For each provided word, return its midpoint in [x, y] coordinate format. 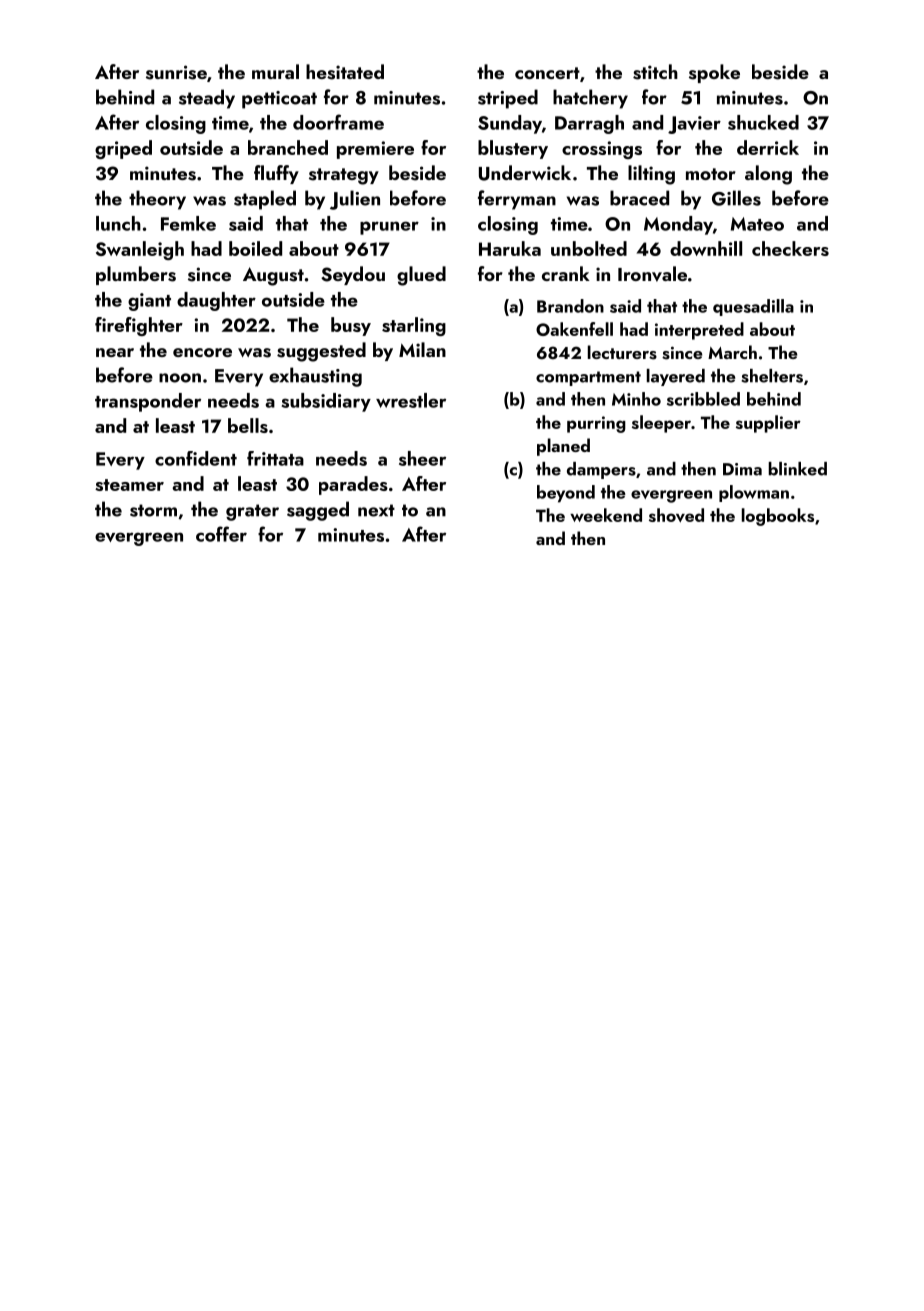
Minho [636, 399]
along [768, 175]
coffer [221, 534]
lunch [118, 223]
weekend [606, 515]
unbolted [589, 248]
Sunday [510, 124]
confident [196, 458]
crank [566, 273]
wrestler [411, 400]
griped [123, 149]
